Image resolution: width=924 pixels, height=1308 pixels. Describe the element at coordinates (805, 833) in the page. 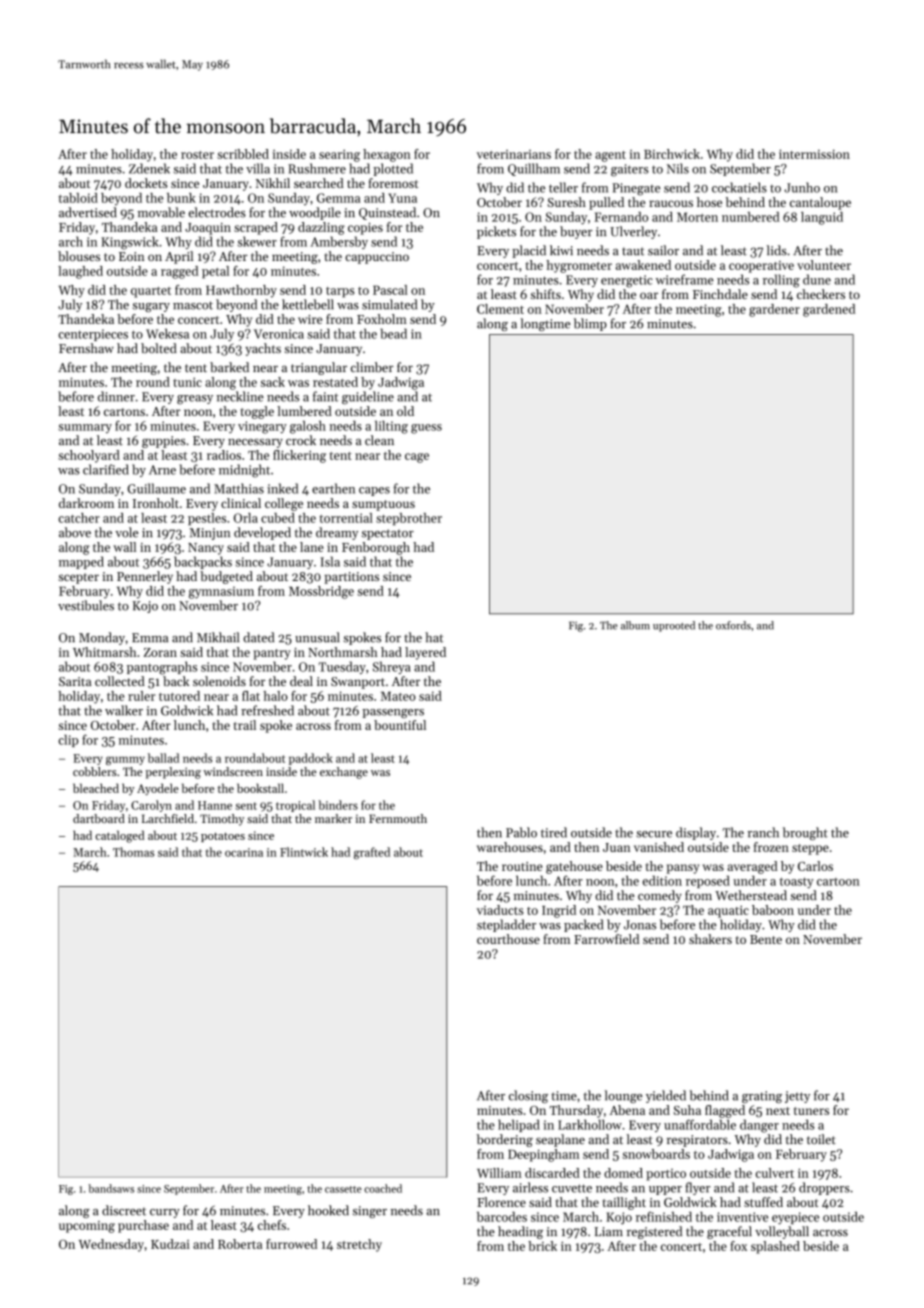

I see `brought` at that location.
